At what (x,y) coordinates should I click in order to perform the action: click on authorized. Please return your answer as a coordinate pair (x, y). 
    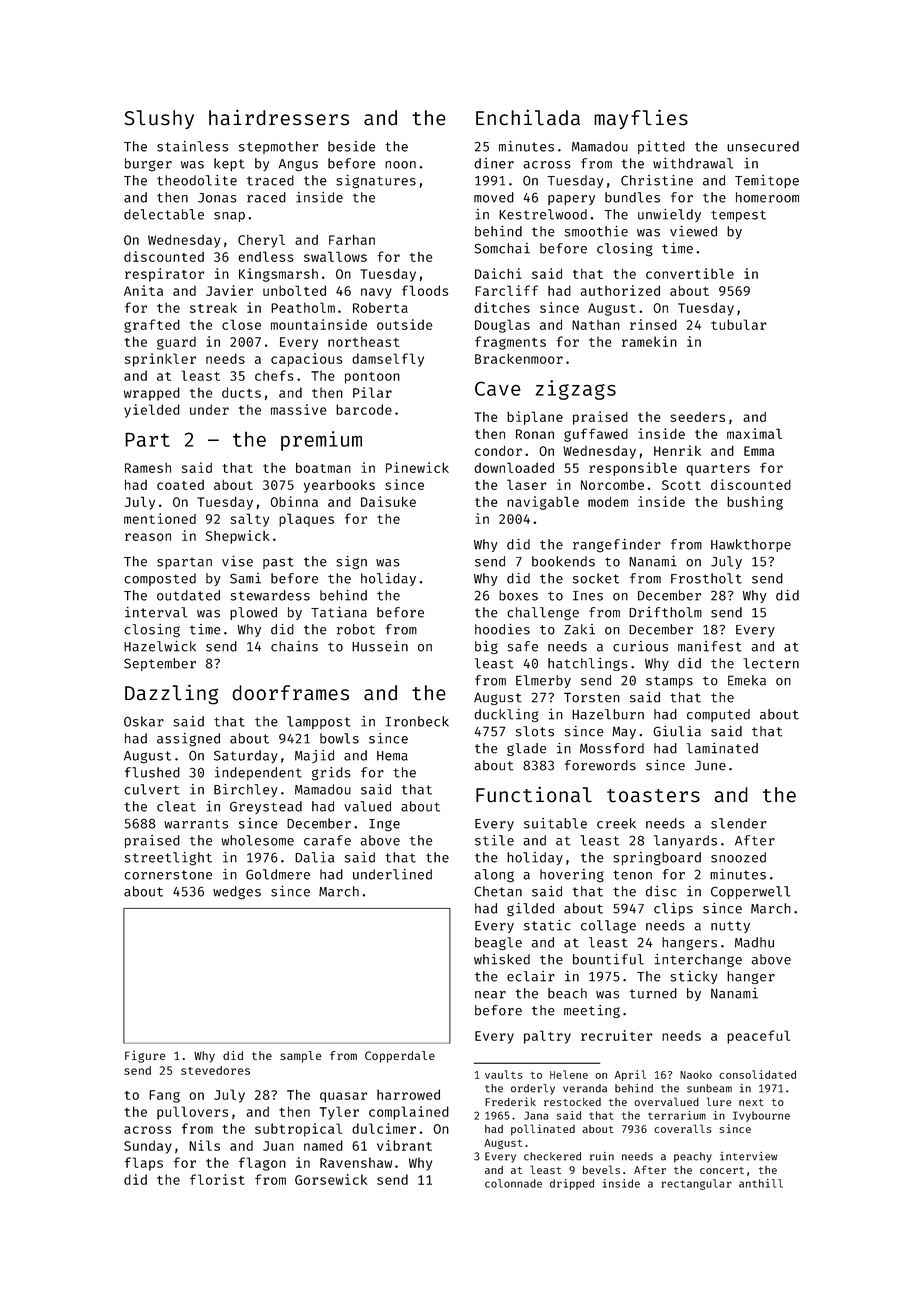
    Looking at the image, I should click on (620, 290).
